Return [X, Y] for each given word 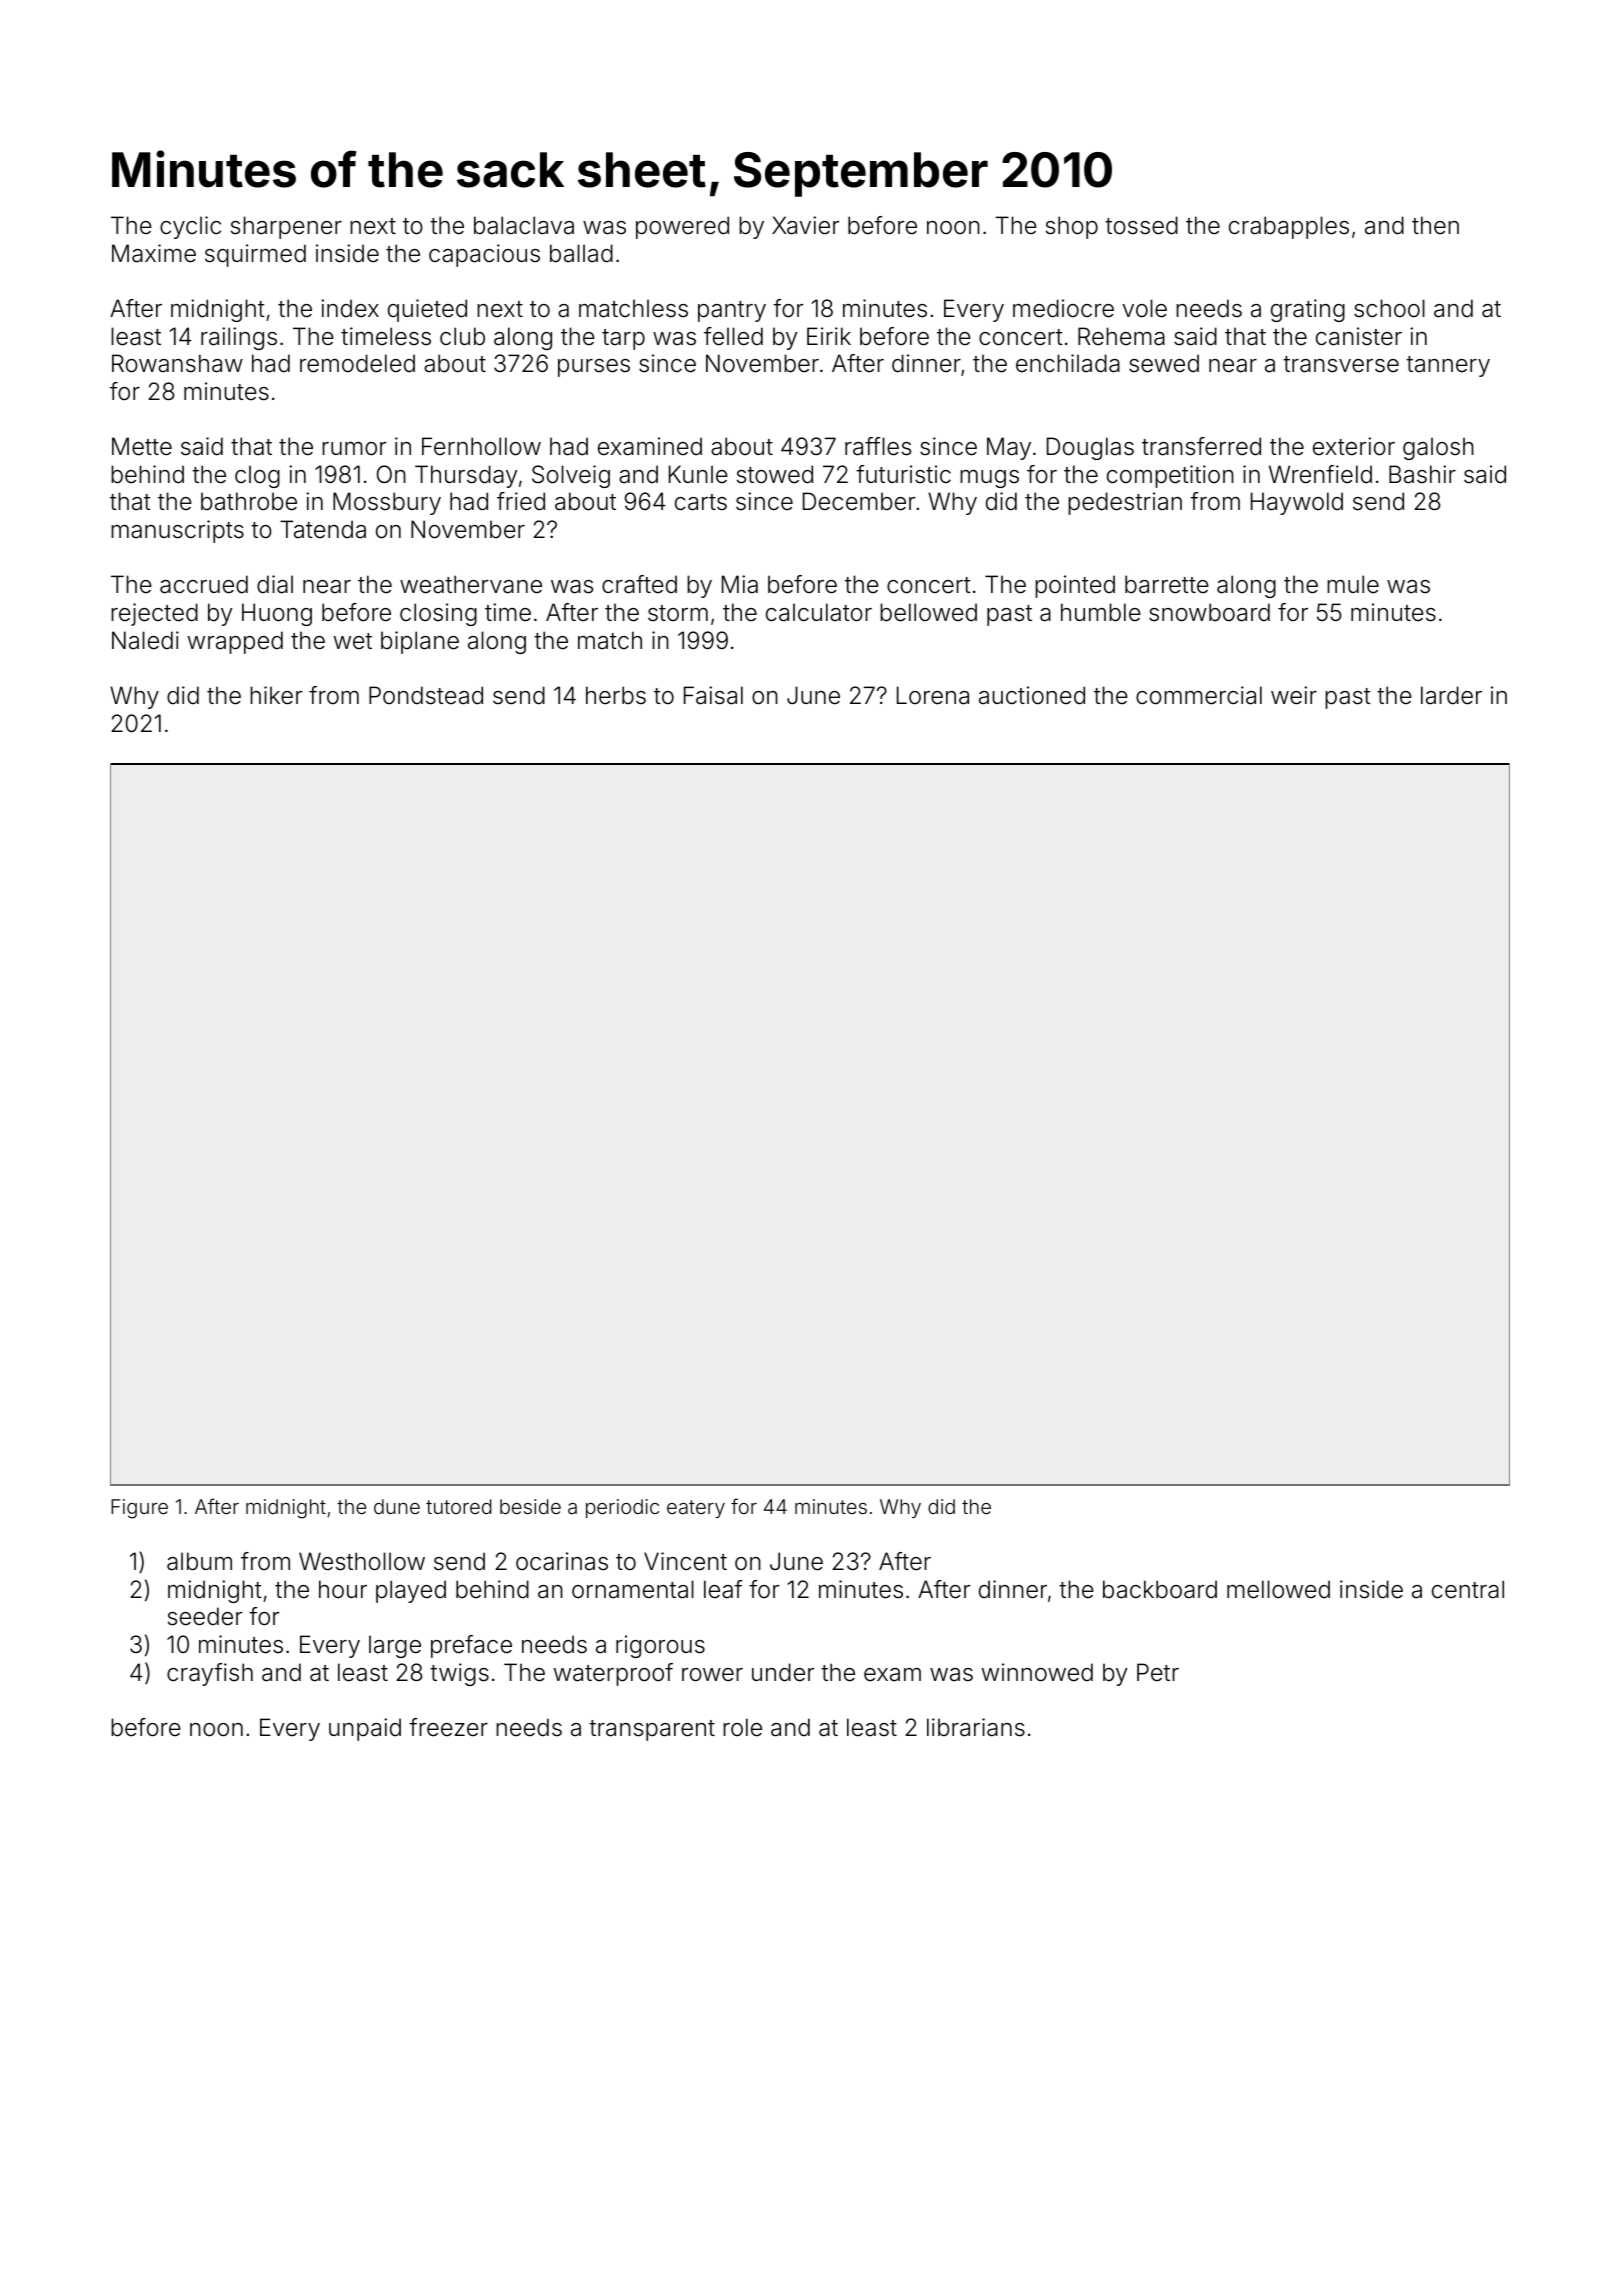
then [1435, 225]
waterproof [613, 1674]
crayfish [210, 1674]
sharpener [286, 227]
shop [1072, 227]
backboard [1160, 1589]
